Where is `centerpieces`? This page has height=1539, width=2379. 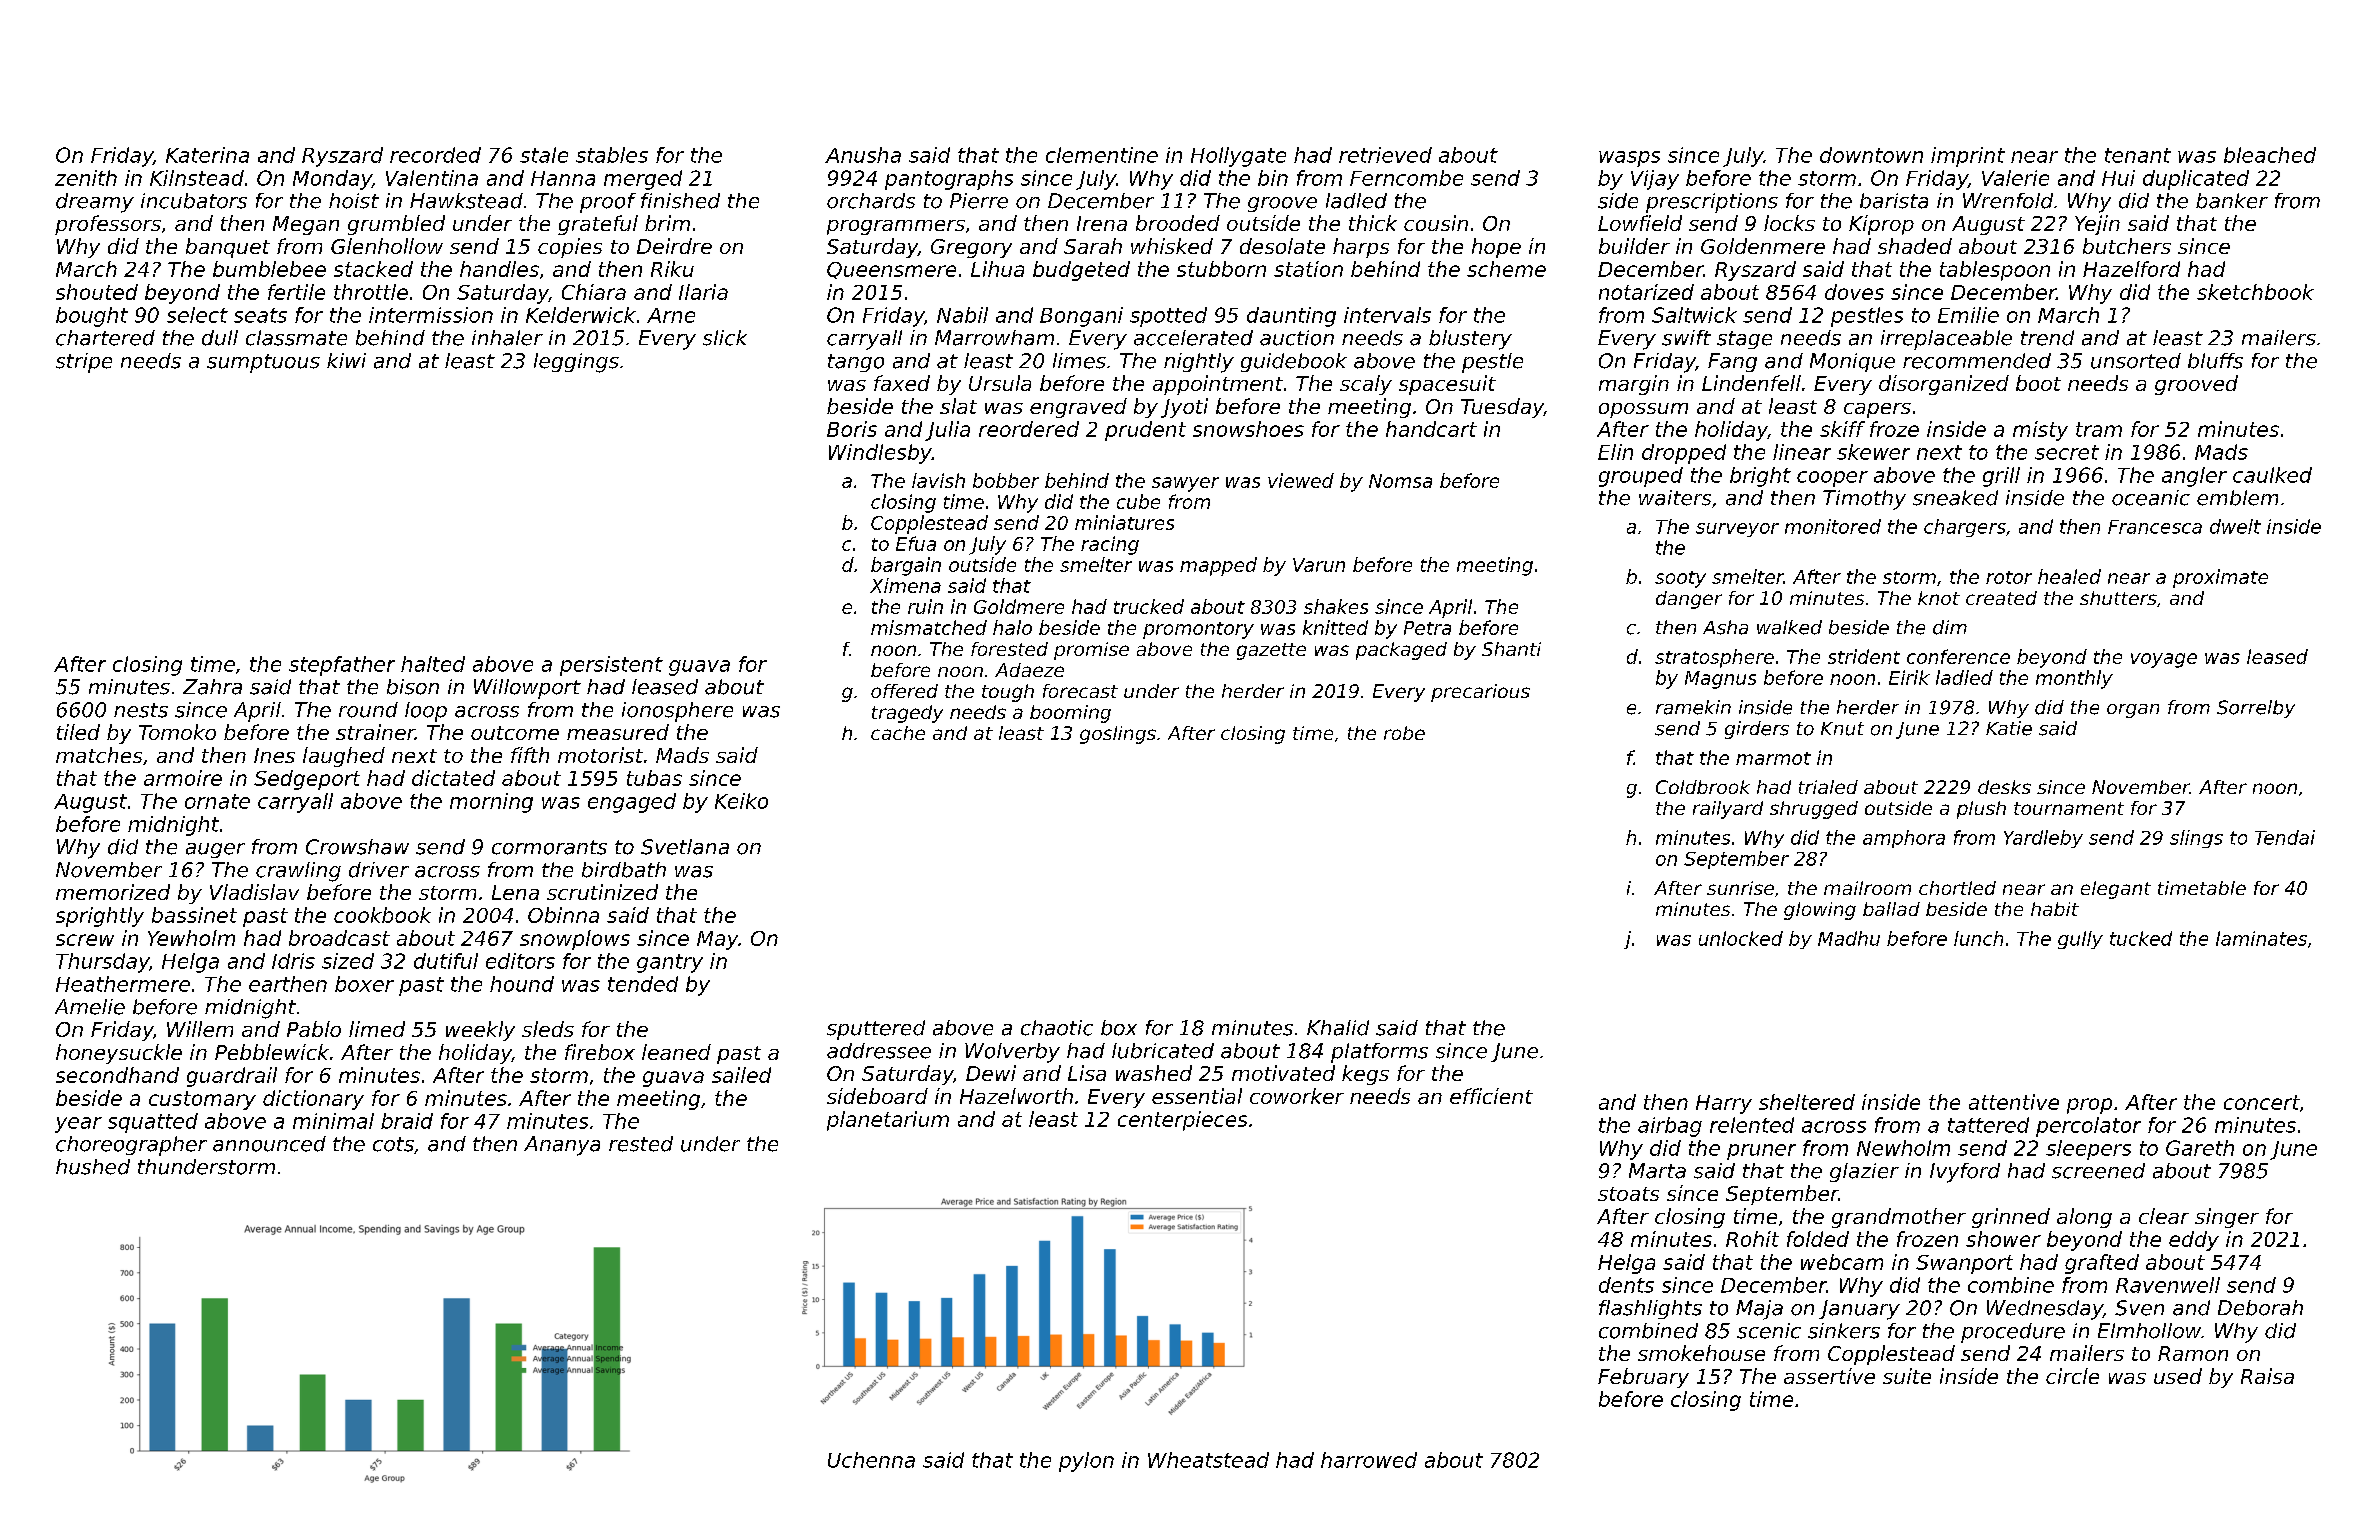
centerpieces is located at coordinates (1182, 1121).
